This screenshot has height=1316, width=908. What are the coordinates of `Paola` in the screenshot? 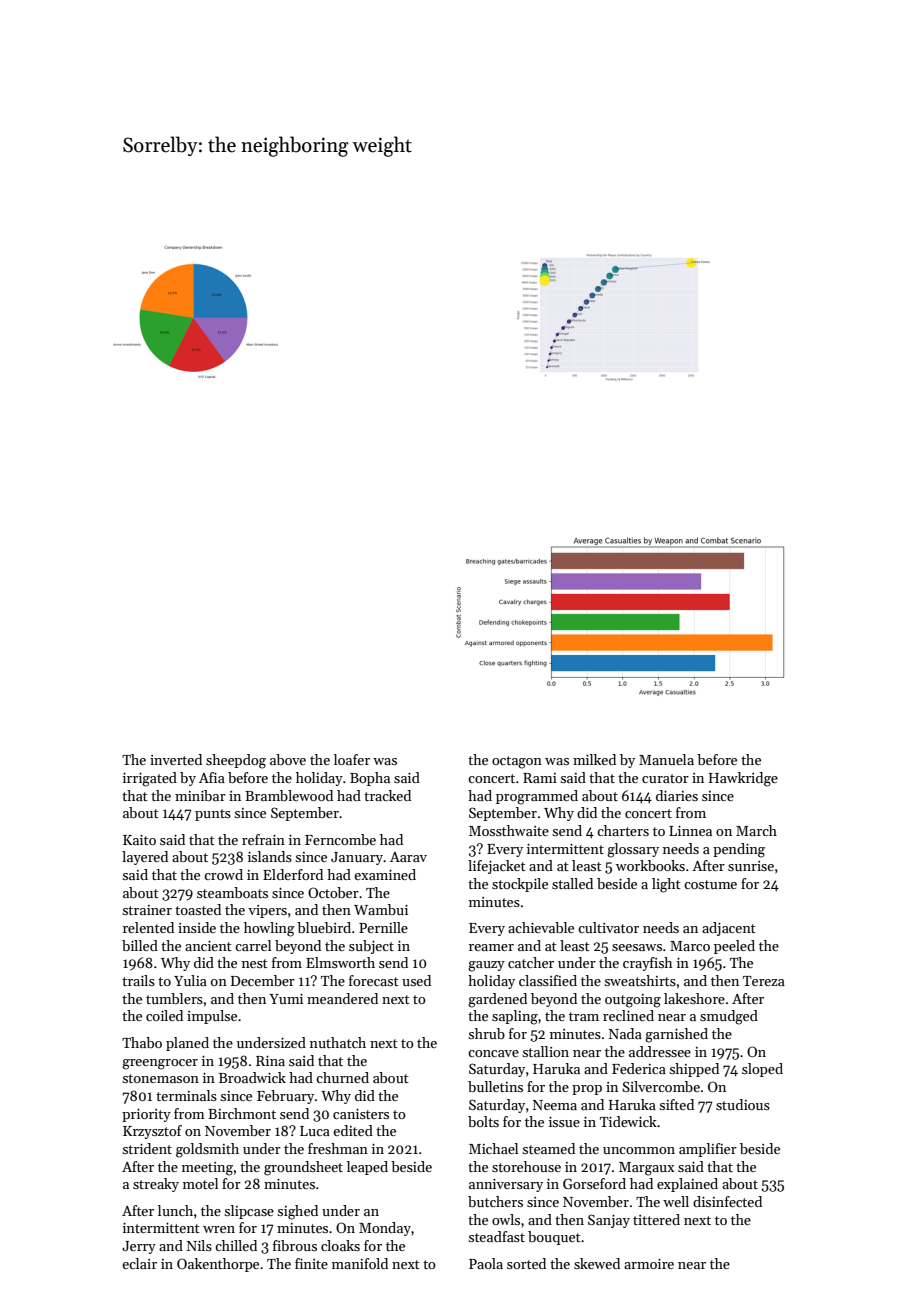 It's located at (486, 1263).
